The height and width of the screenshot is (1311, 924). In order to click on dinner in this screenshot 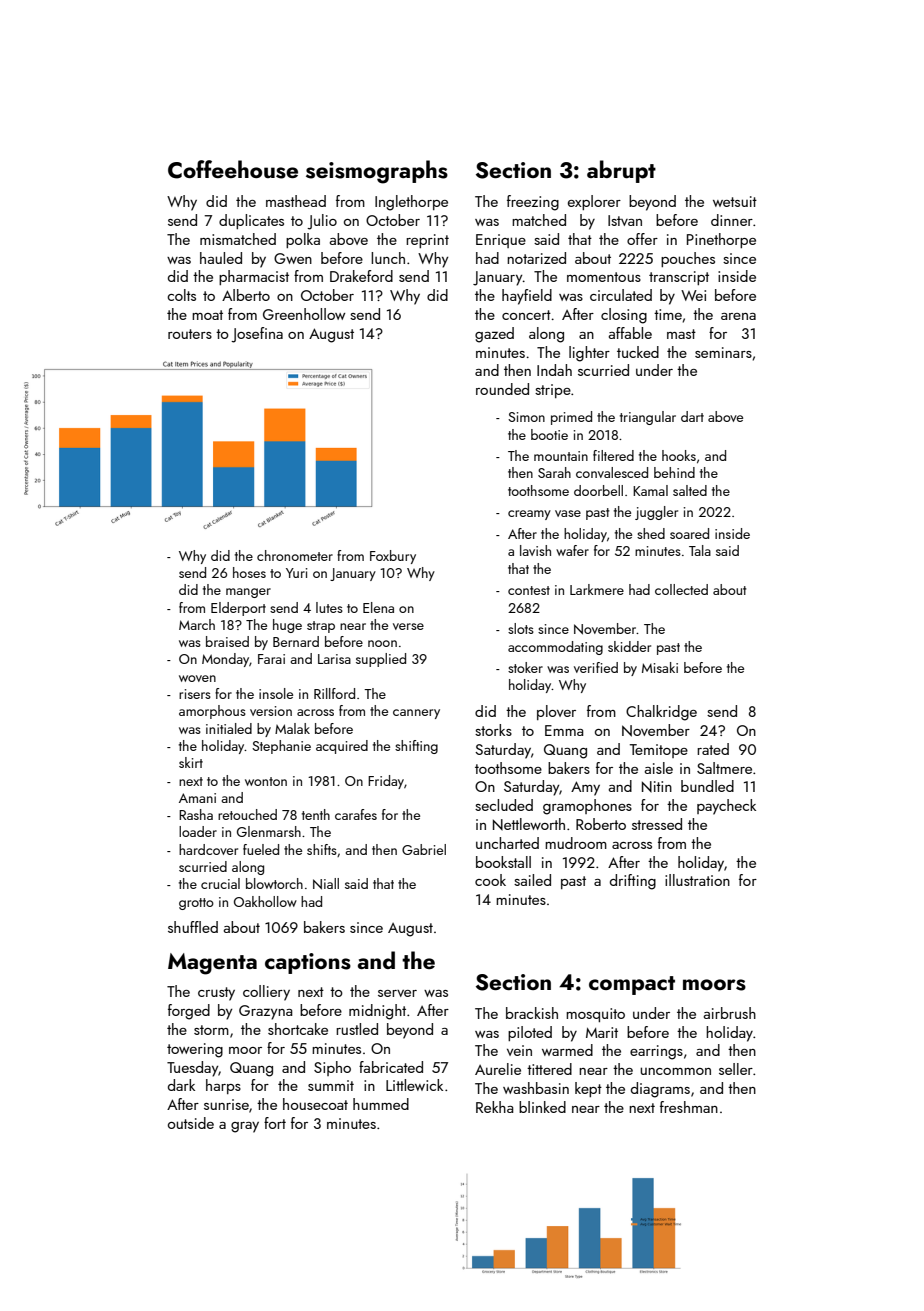, I will do `click(732, 220)`.
